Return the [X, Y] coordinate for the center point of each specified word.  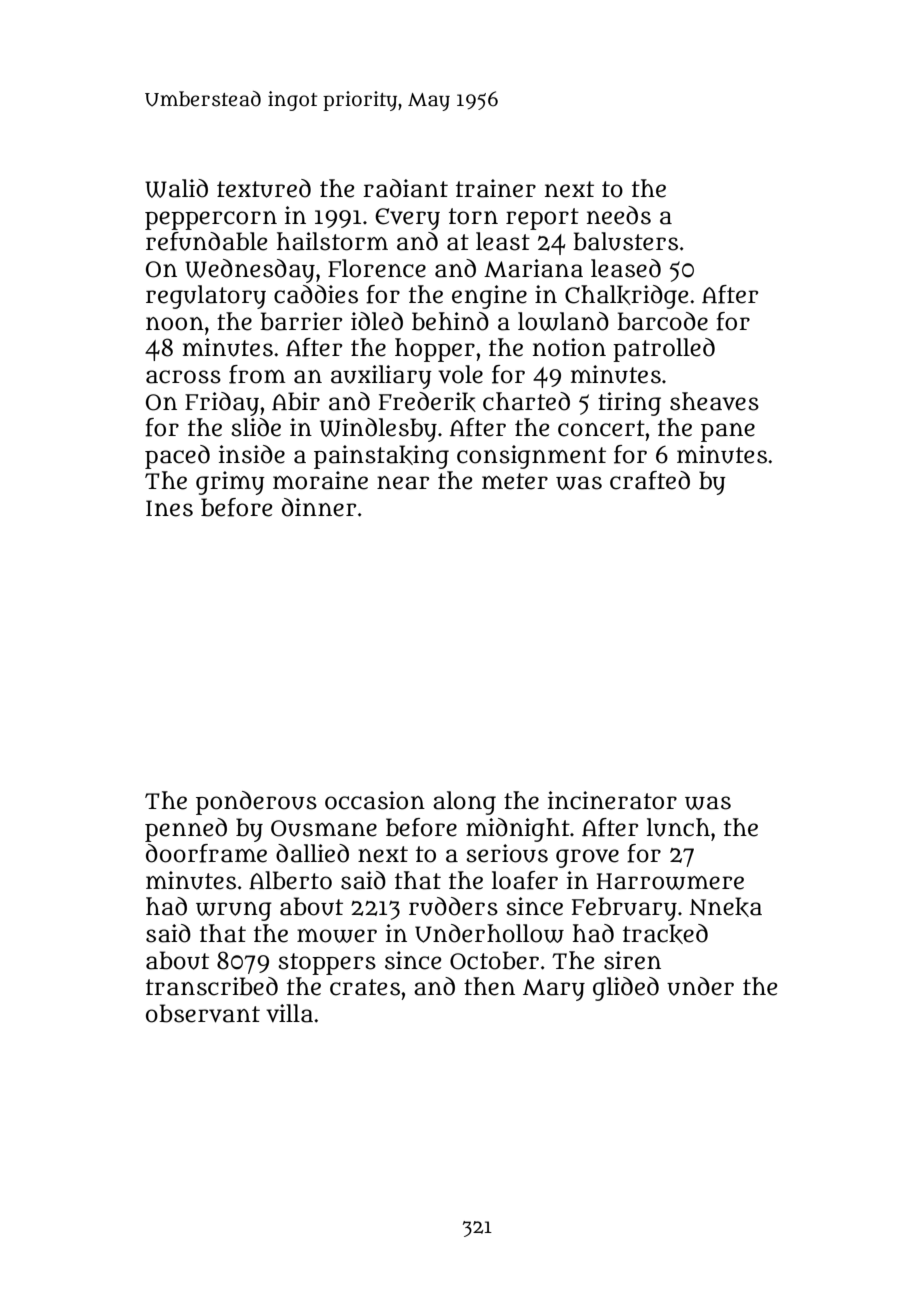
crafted [650, 480]
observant [203, 1013]
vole [460, 374]
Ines [169, 508]
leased [626, 268]
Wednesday [250, 271]
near [403, 483]
